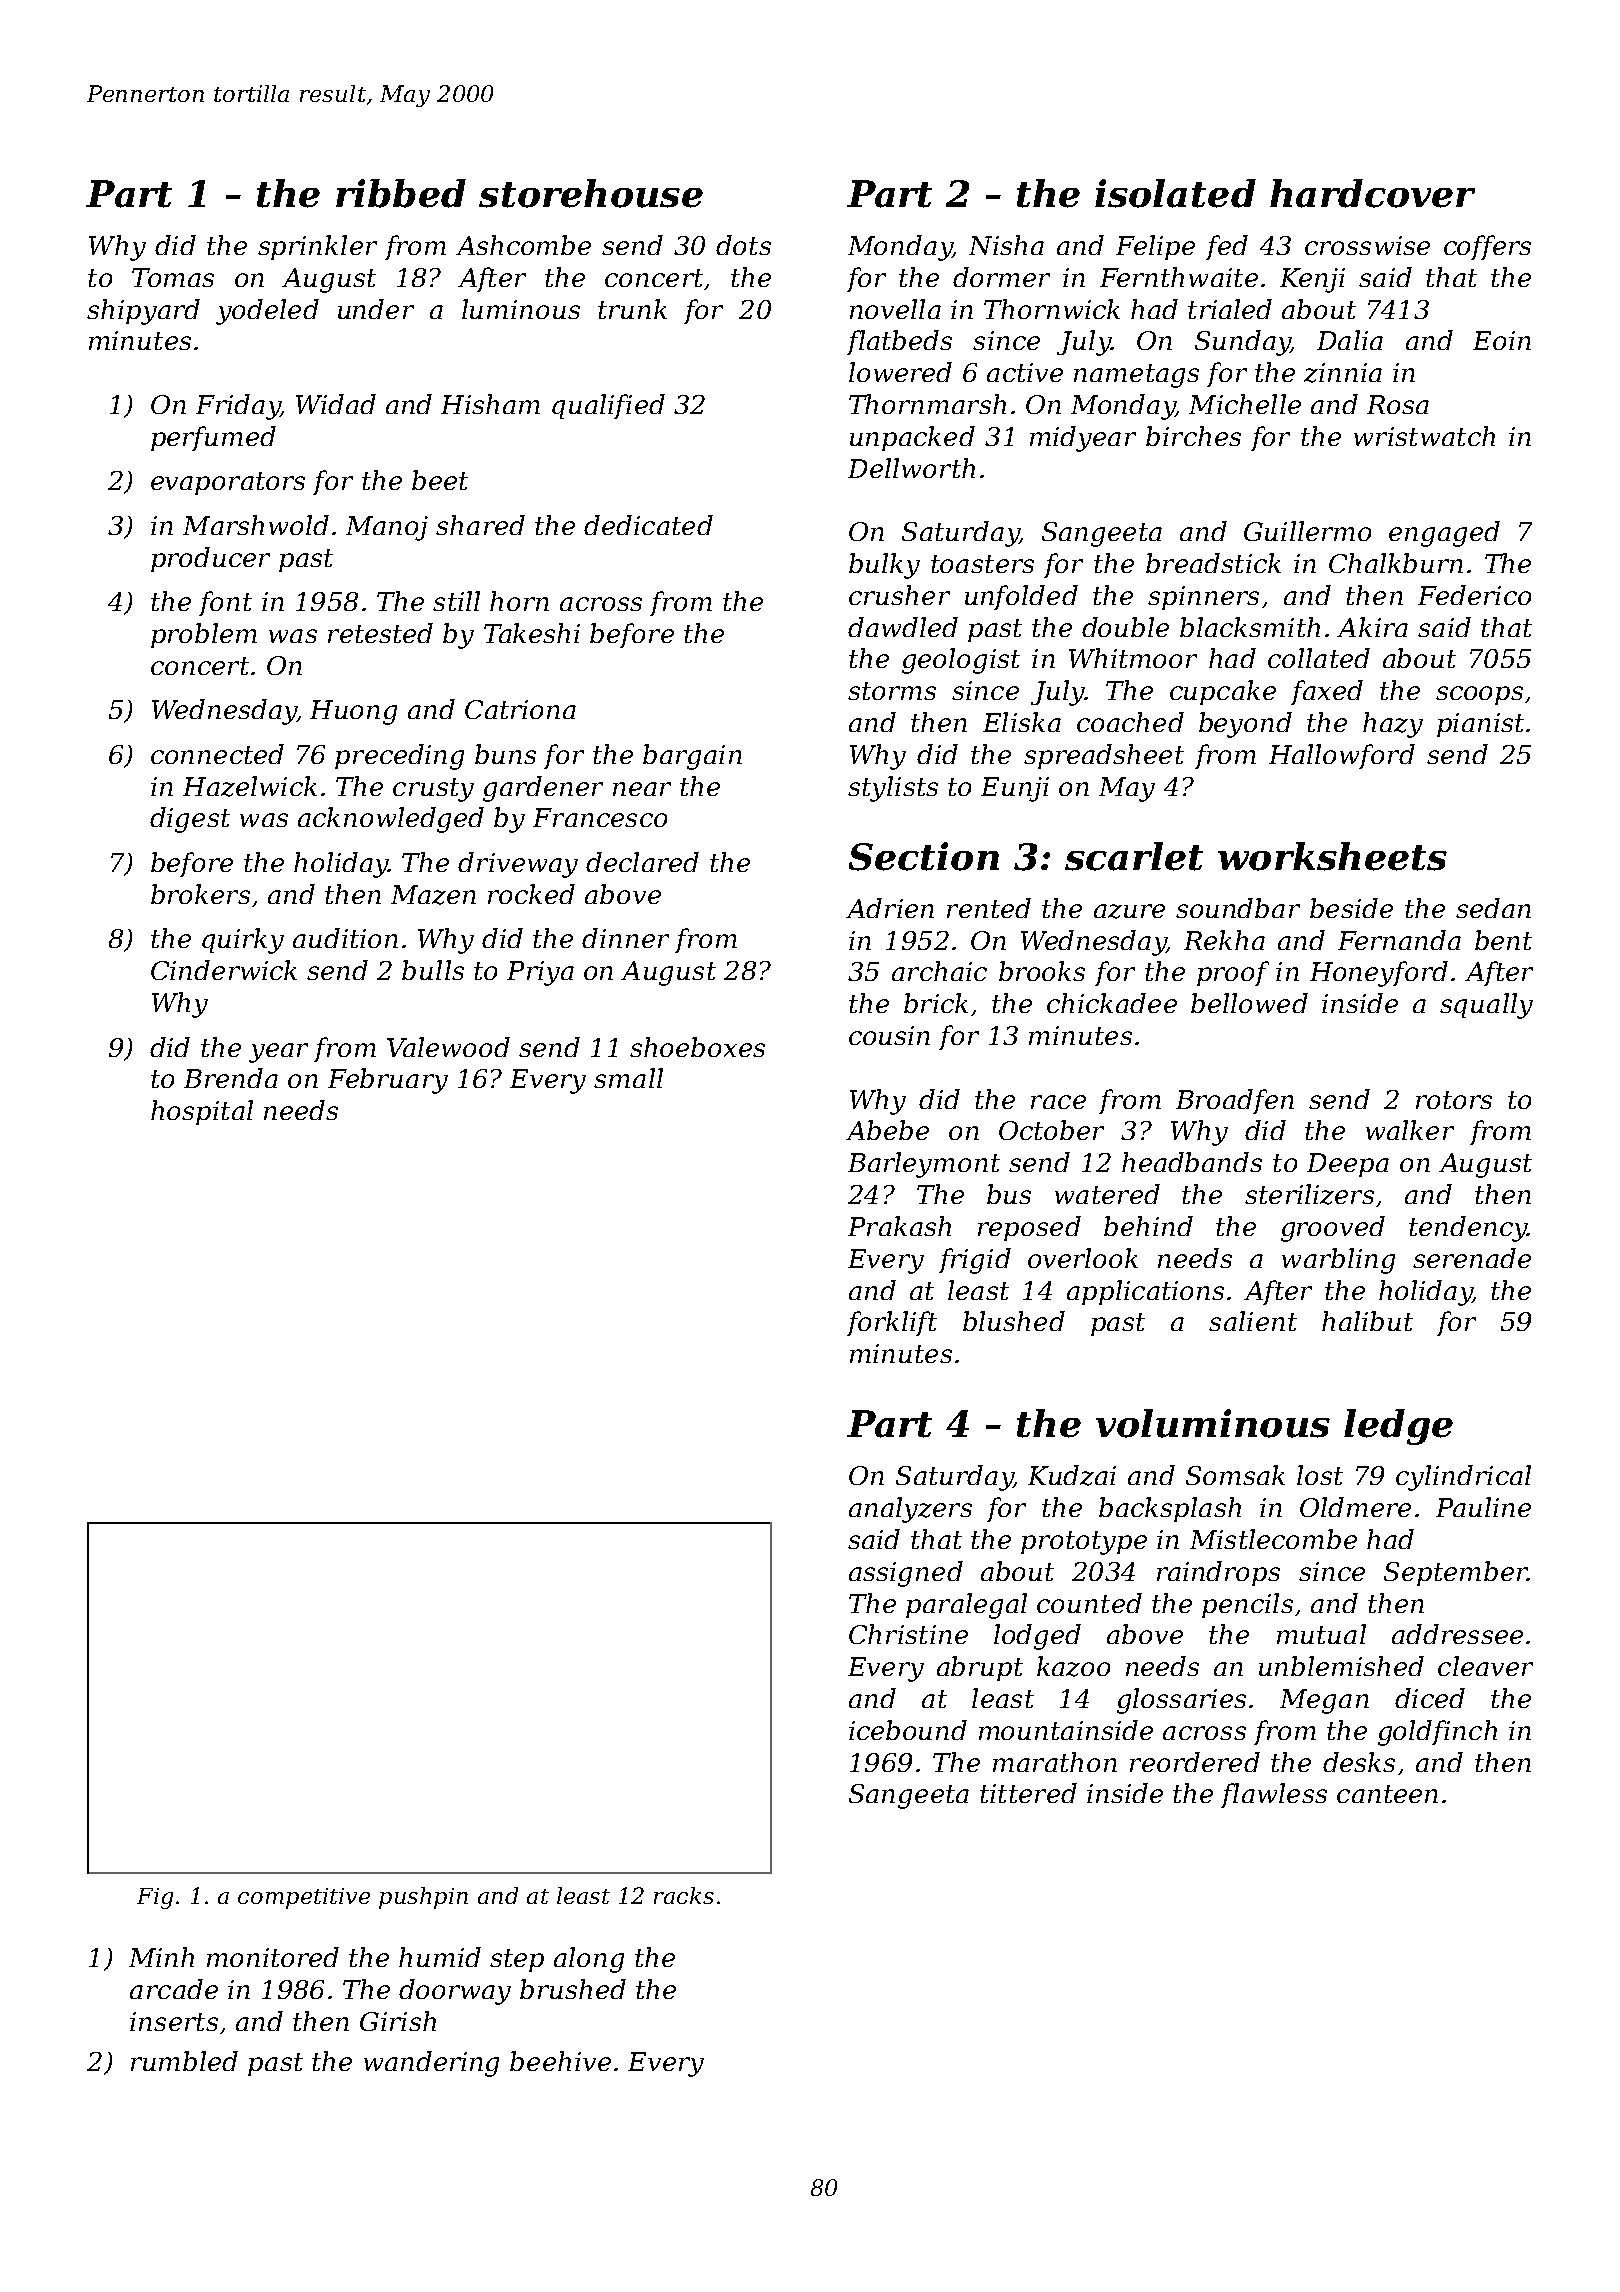 The height and width of the screenshot is (2292, 1620). What do you see at coordinates (401, 193) in the screenshot?
I see `ribbed` at bounding box center [401, 193].
